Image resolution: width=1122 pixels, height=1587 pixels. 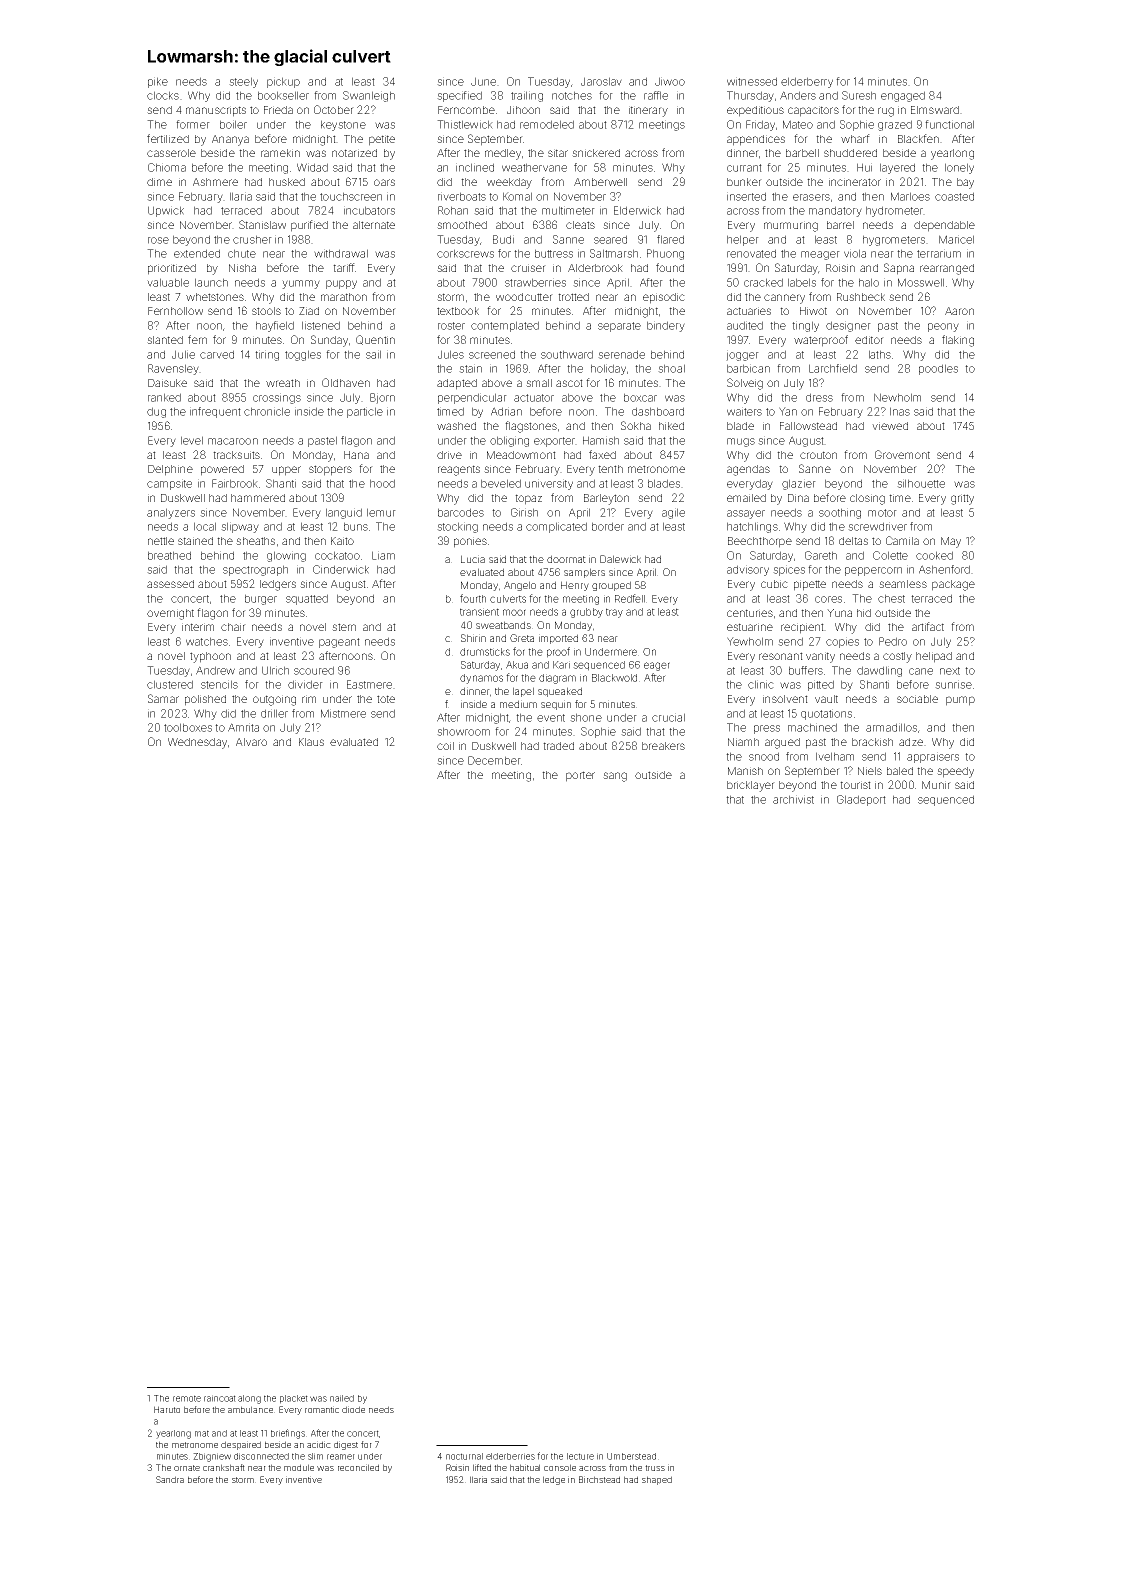 I want to click on nocturnal, so click(x=464, y=1456).
